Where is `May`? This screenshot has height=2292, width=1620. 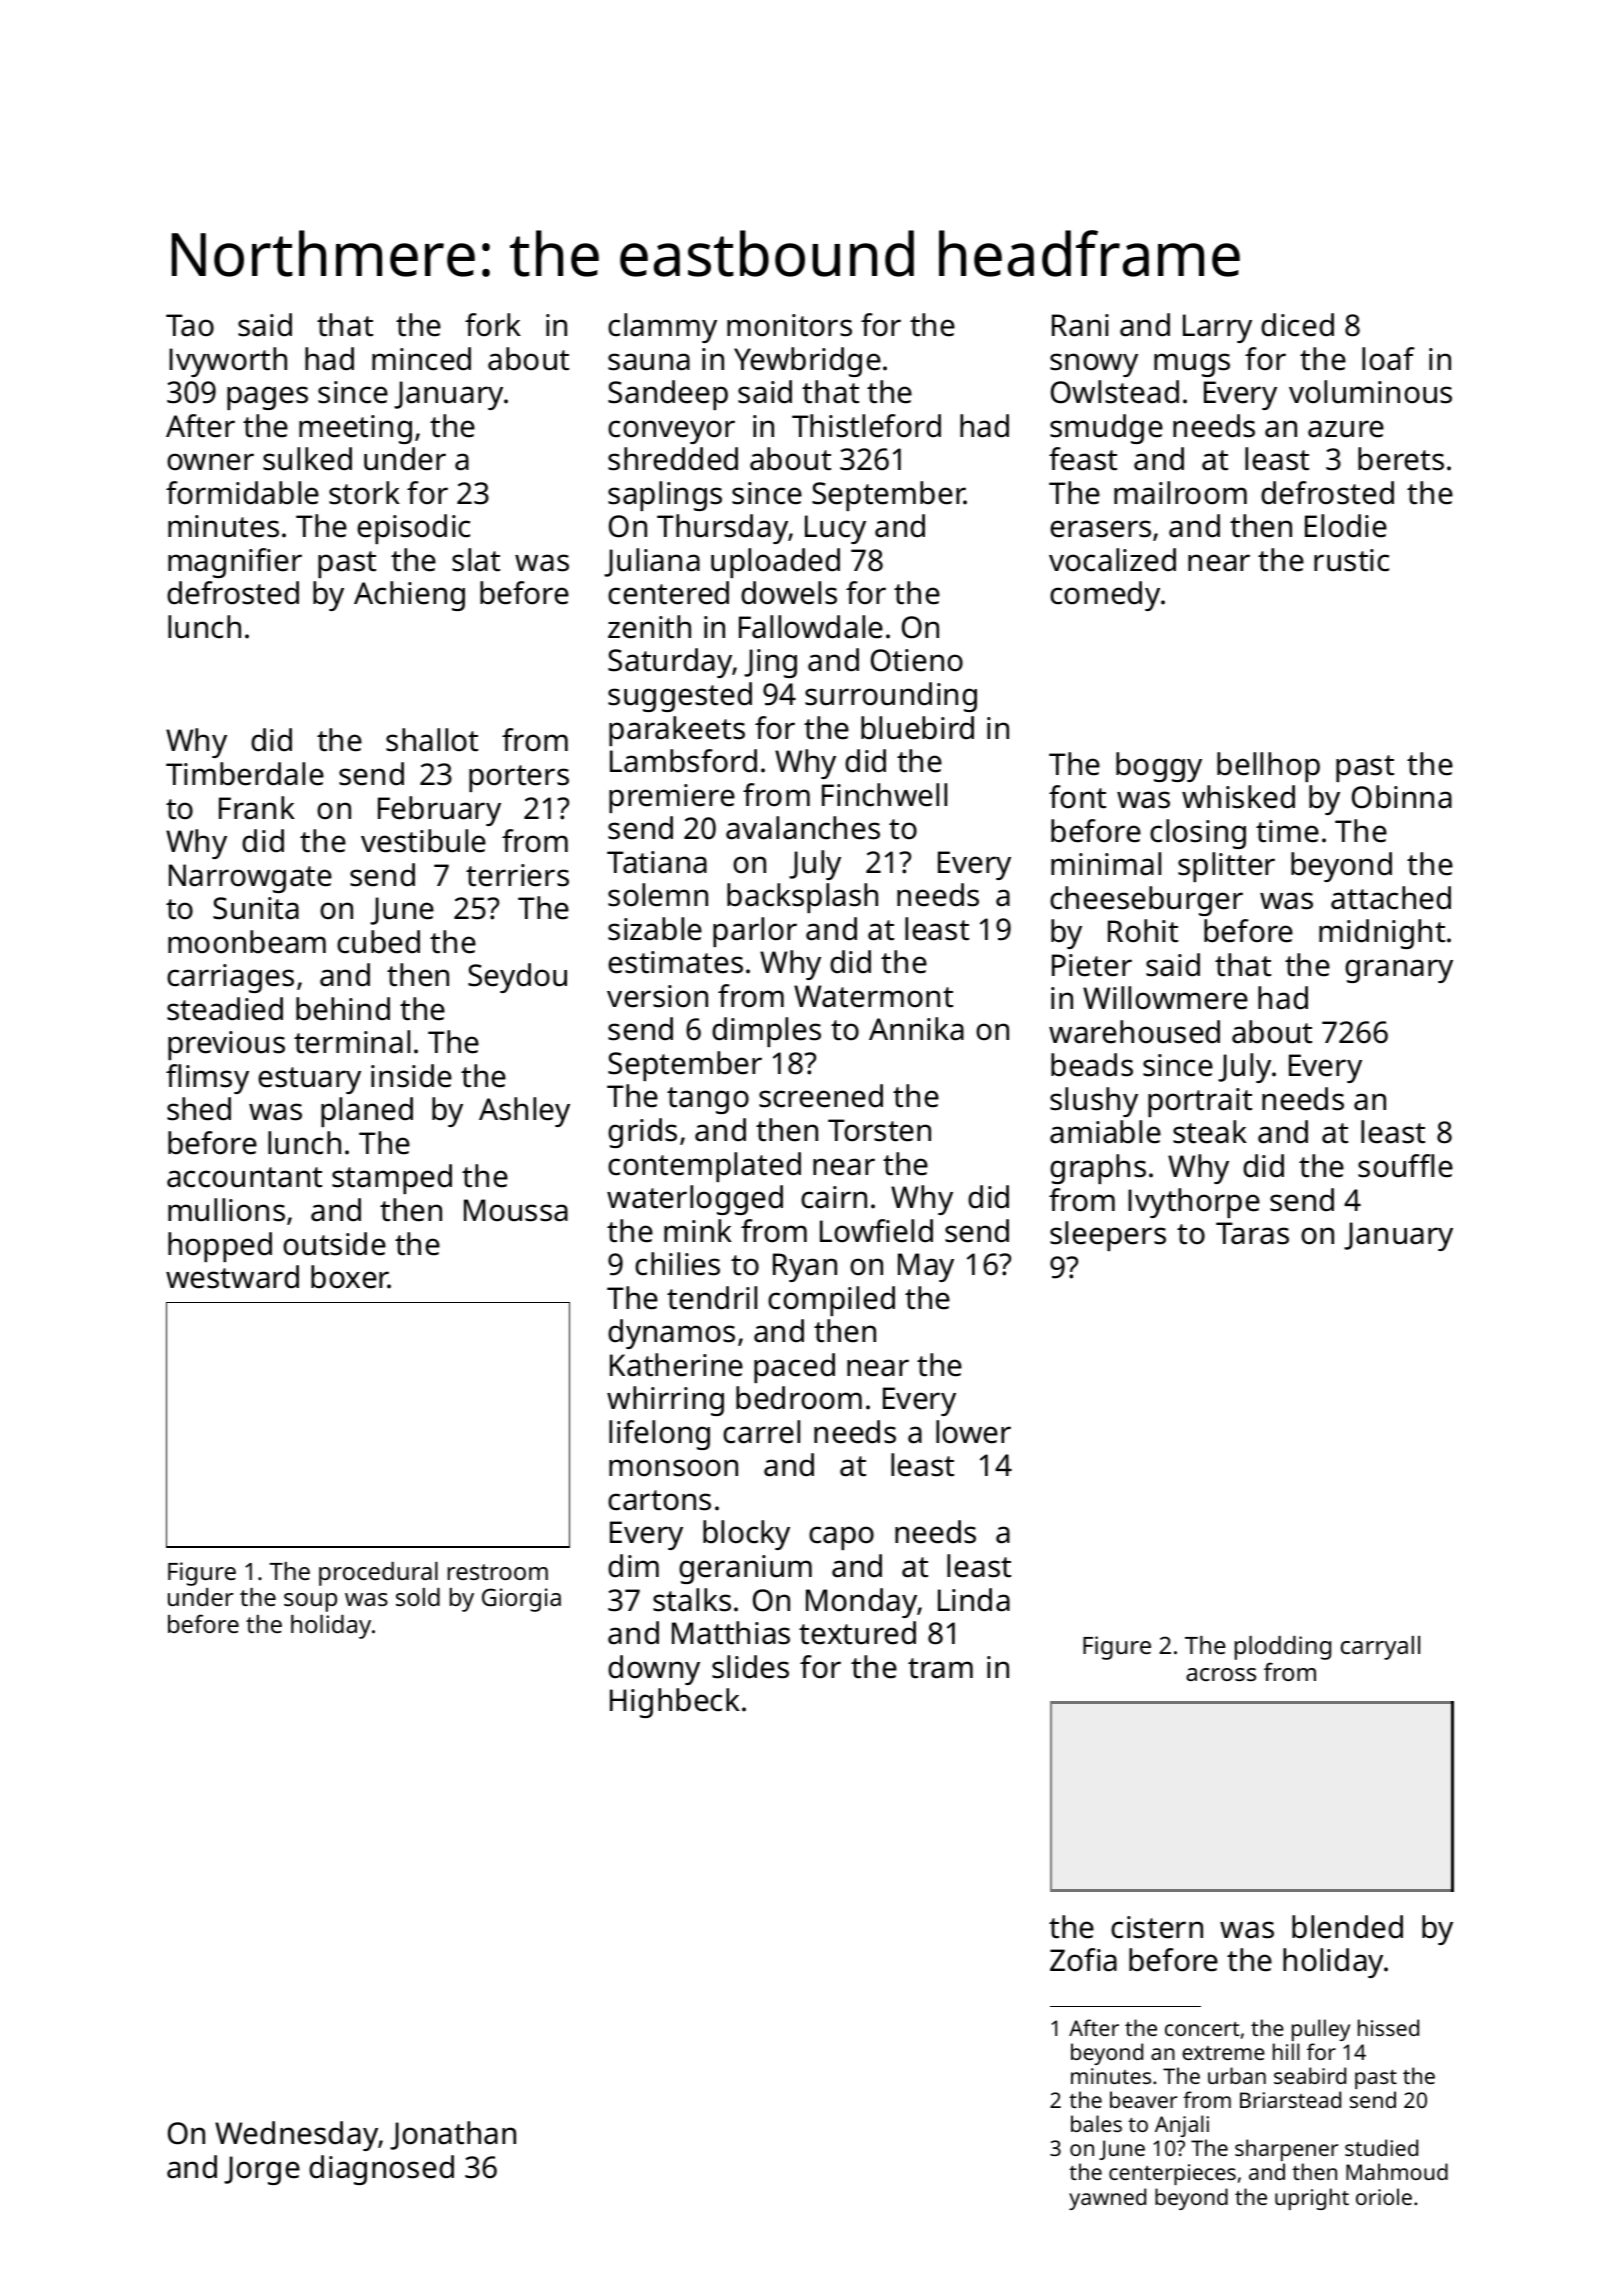 May is located at coordinates (926, 1267).
